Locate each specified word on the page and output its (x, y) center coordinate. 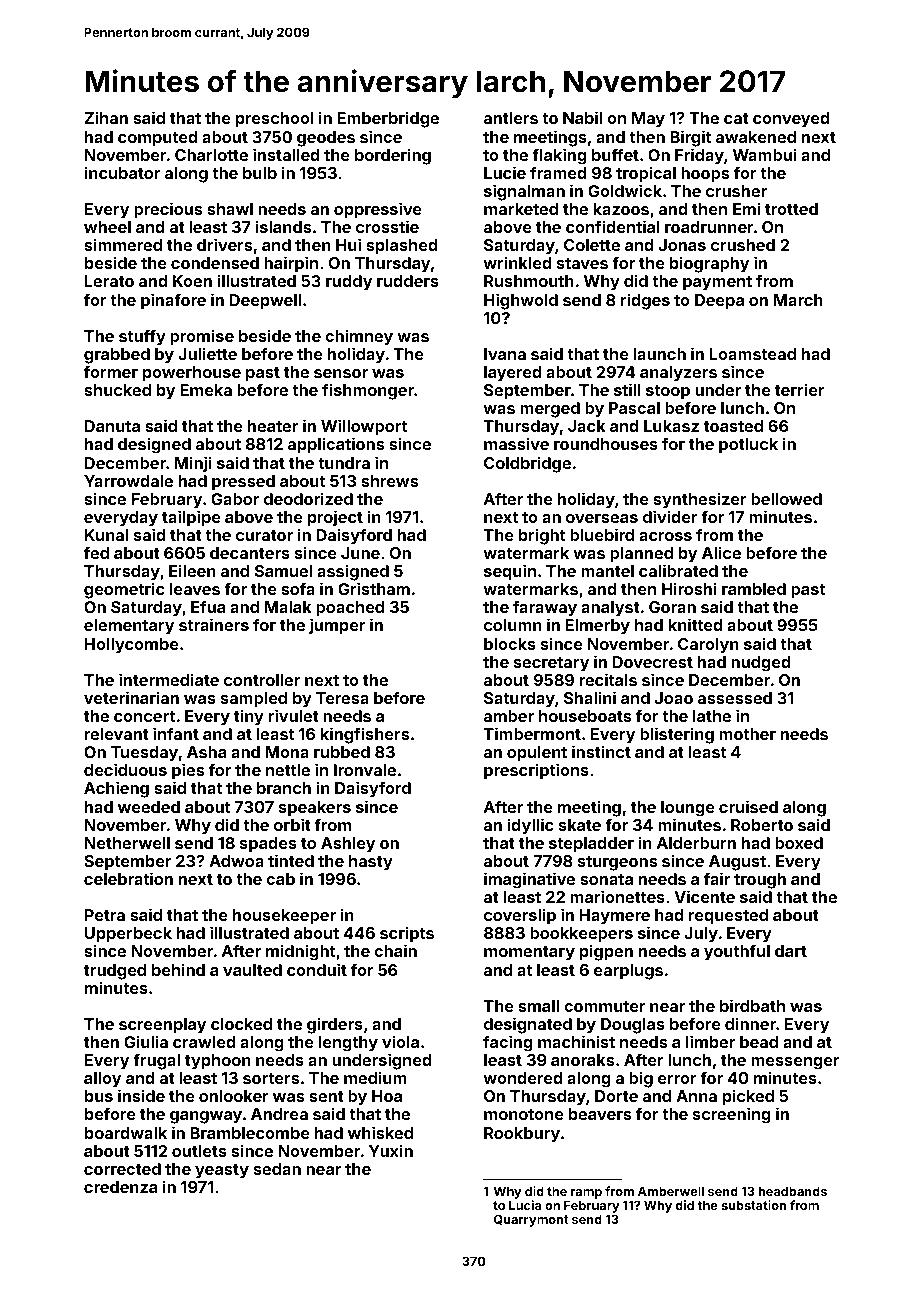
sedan (277, 1169)
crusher (736, 191)
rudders (408, 281)
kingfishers (365, 735)
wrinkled (517, 262)
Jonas (682, 245)
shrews (389, 481)
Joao (674, 698)
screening (732, 1115)
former (111, 371)
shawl (230, 209)
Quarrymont (531, 1220)
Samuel (283, 571)
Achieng (116, 789)
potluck (748, 446)
